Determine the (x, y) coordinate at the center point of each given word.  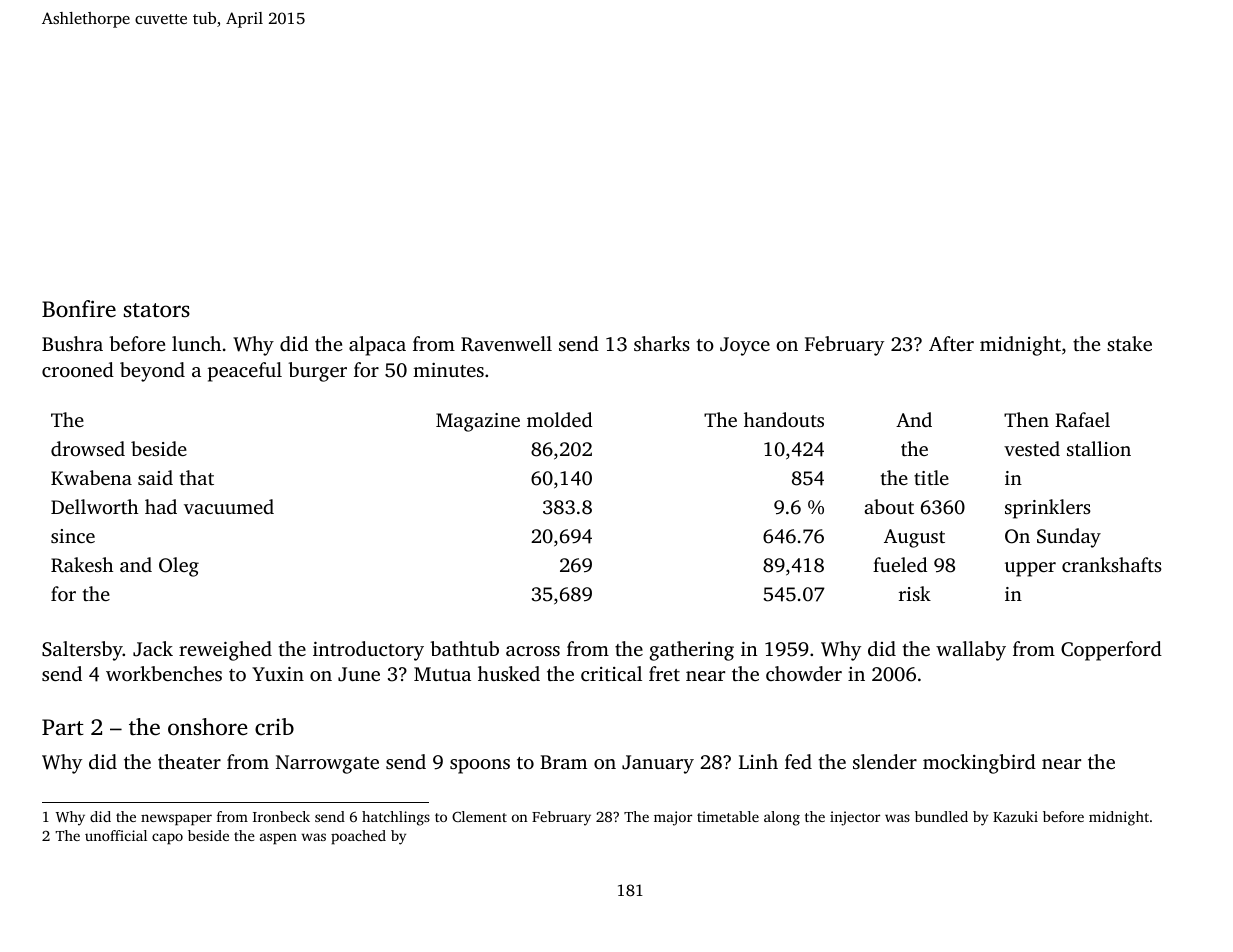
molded (559, 419)
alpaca (377, 346)
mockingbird (979, 764)
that (197, 477)
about (889, 506)
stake (1129, 343)
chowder (804, 673)
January (658, 764)
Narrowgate (327, 764)
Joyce (745, 346)
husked (509, 673)
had (161, 506)
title (931, 477)
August (914, 538)
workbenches (164, 673)
